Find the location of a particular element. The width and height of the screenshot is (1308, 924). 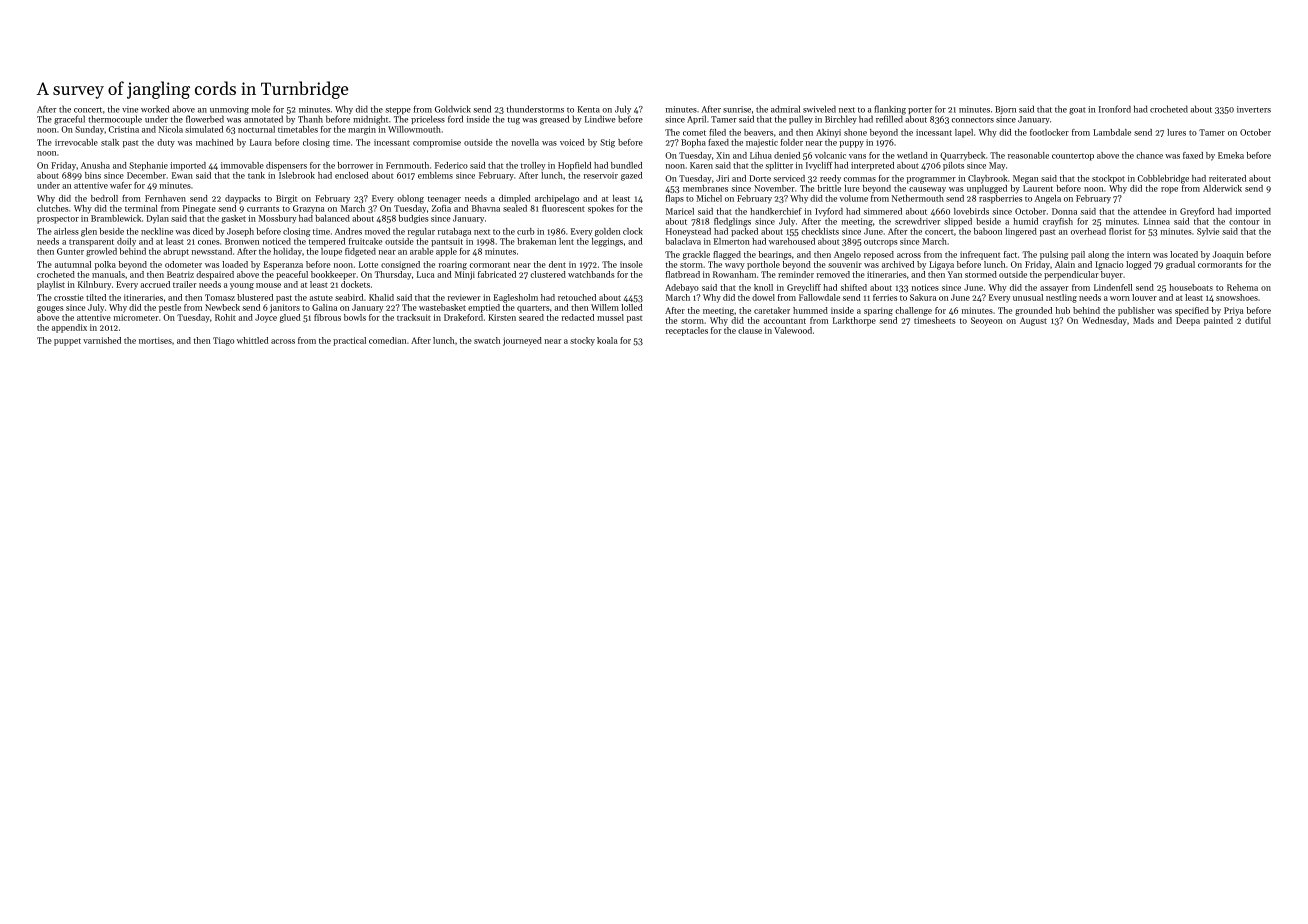

Stig is located at coordinates (607, 143).
